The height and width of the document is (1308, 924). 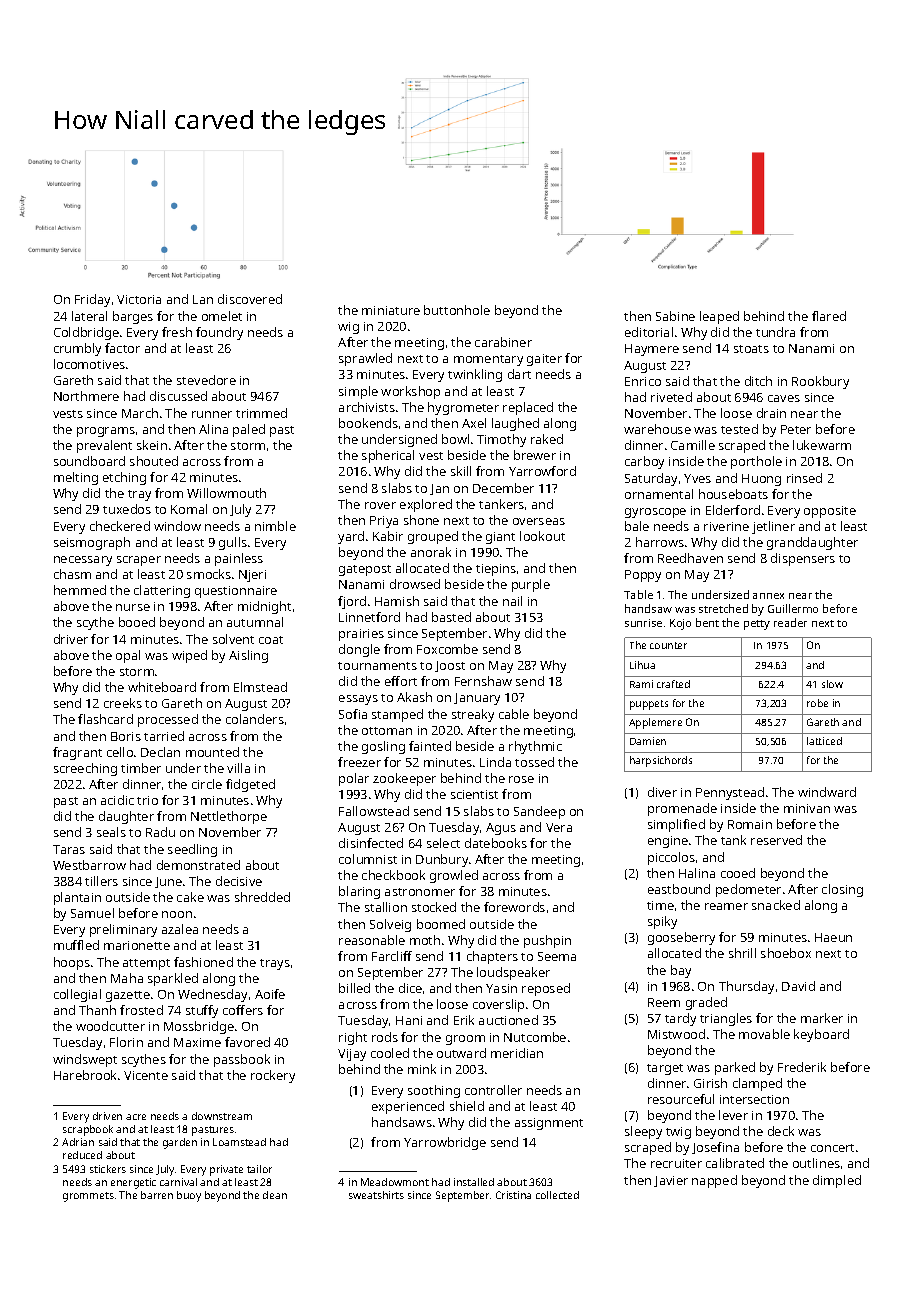 I want to click on engine, so click(x=668, y=842).
